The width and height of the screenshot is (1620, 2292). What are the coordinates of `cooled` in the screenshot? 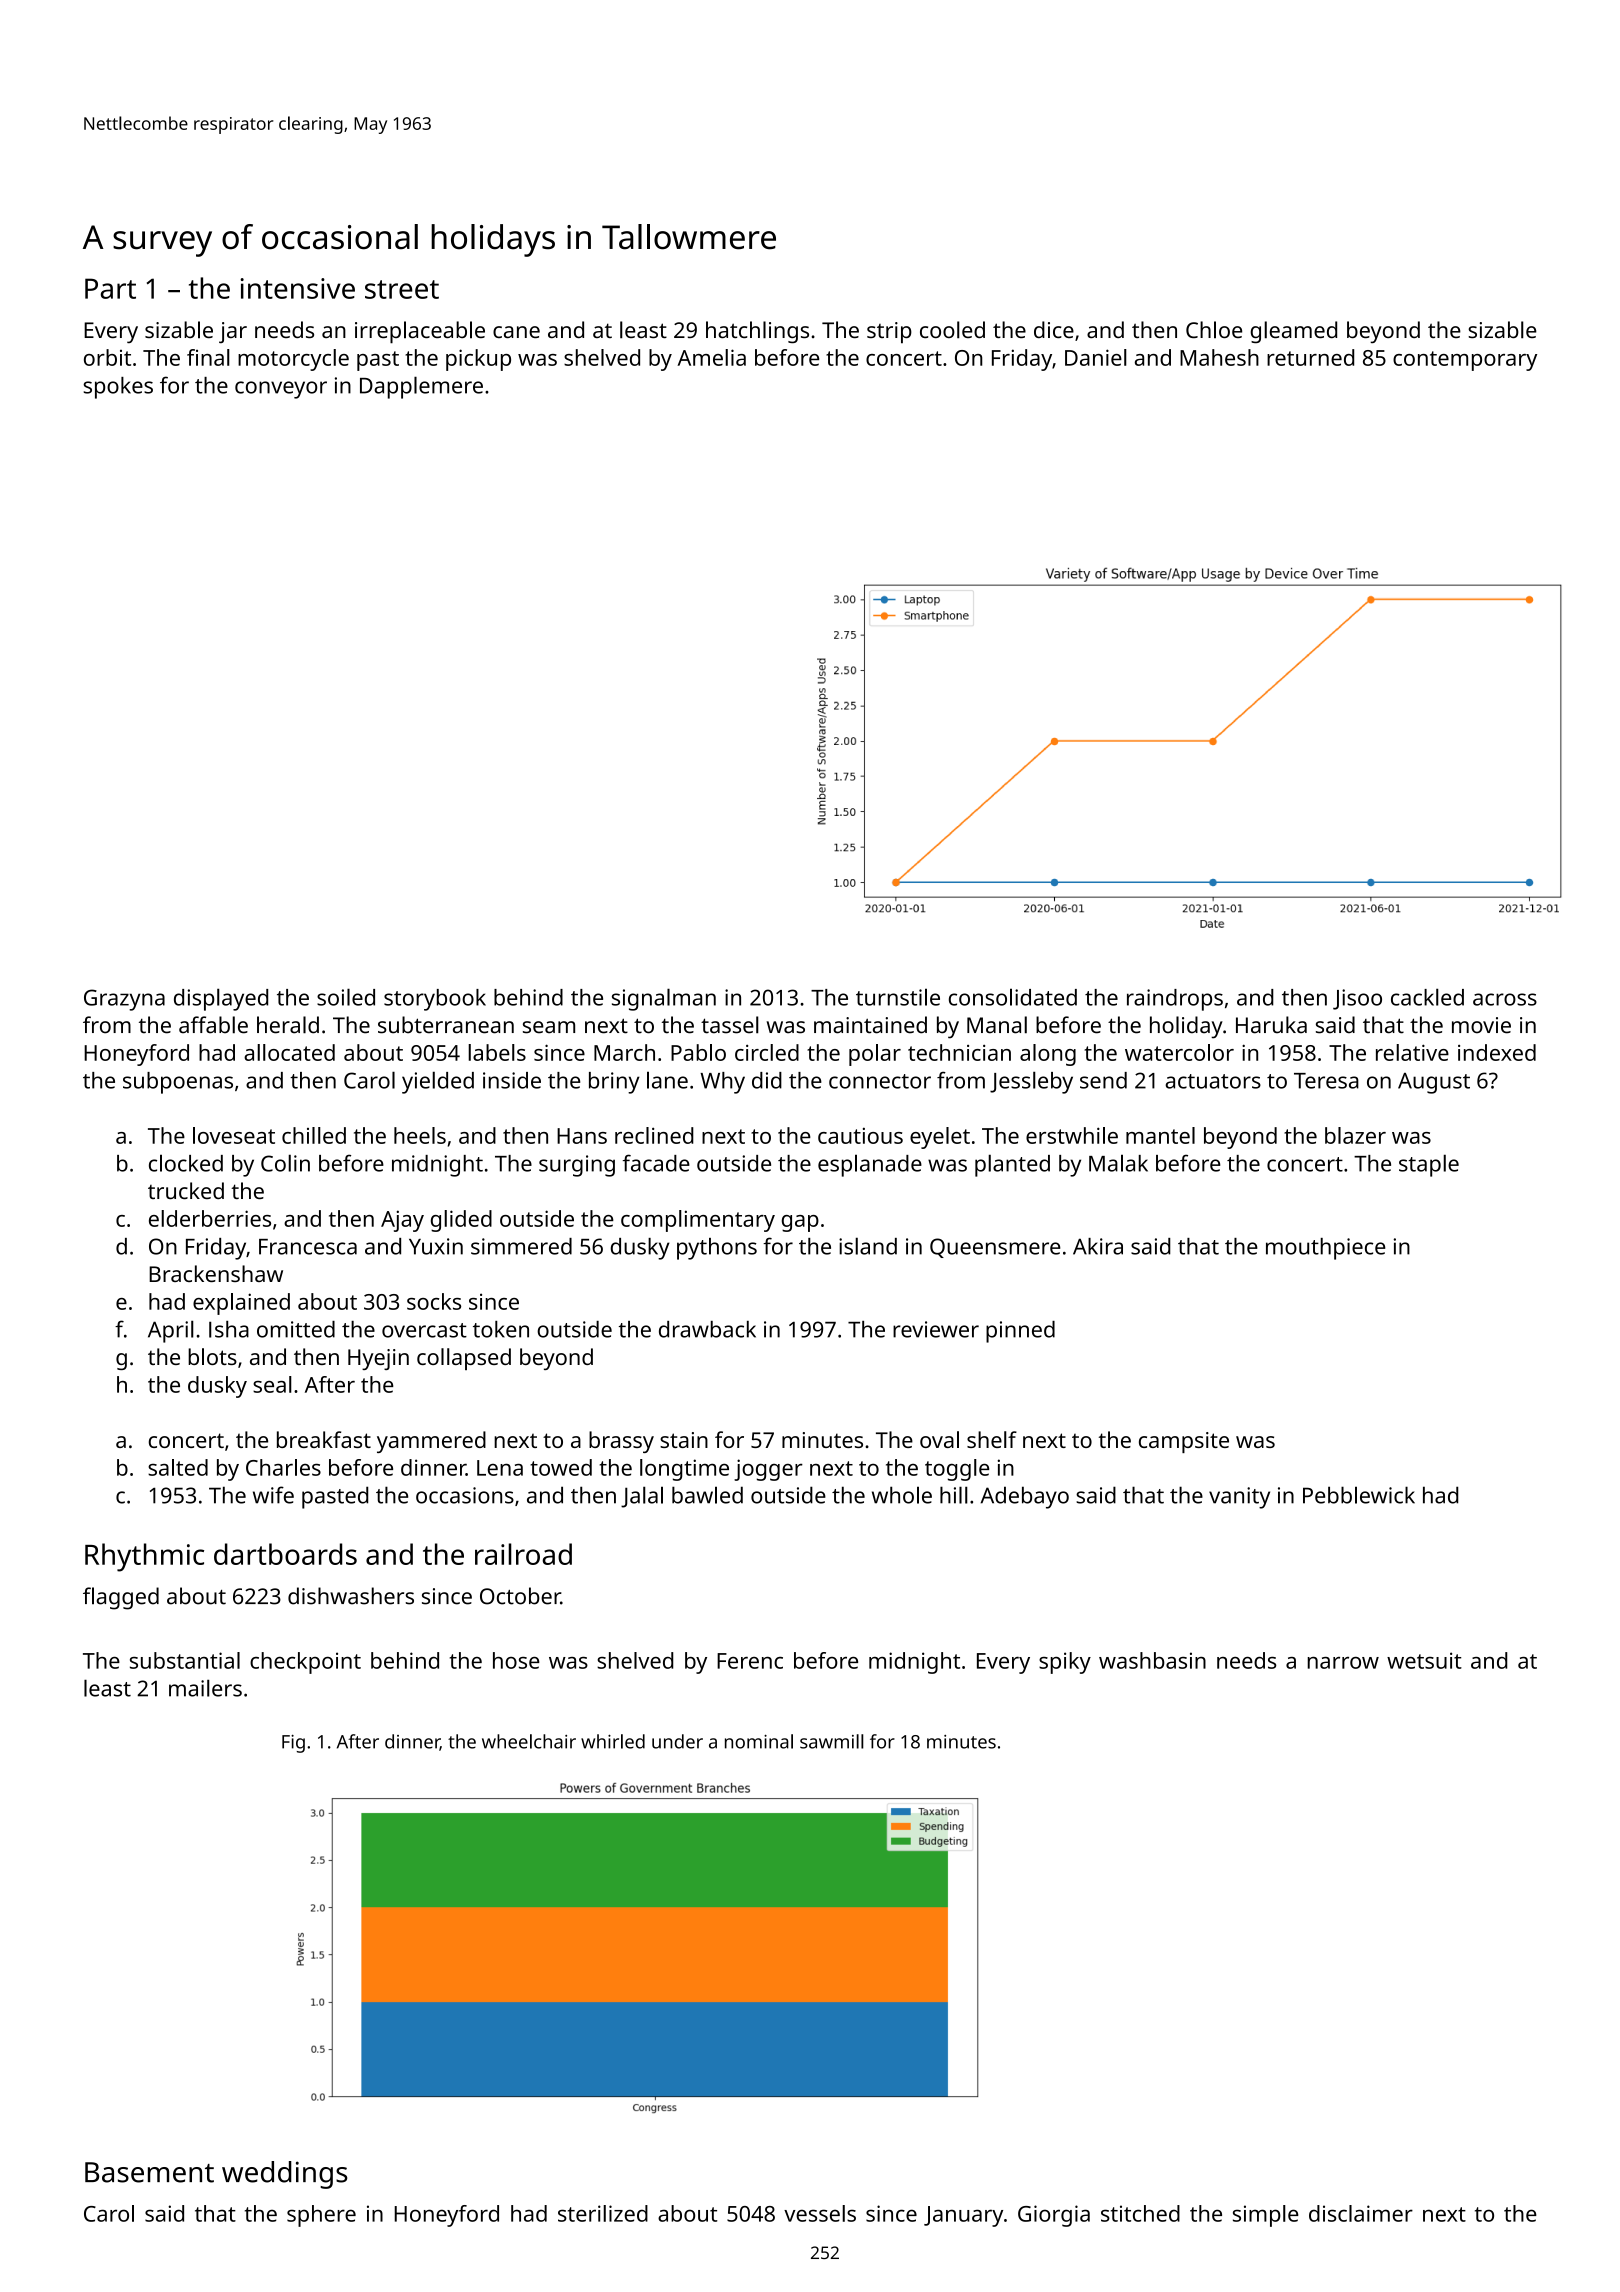 It's located at (952, 330).
